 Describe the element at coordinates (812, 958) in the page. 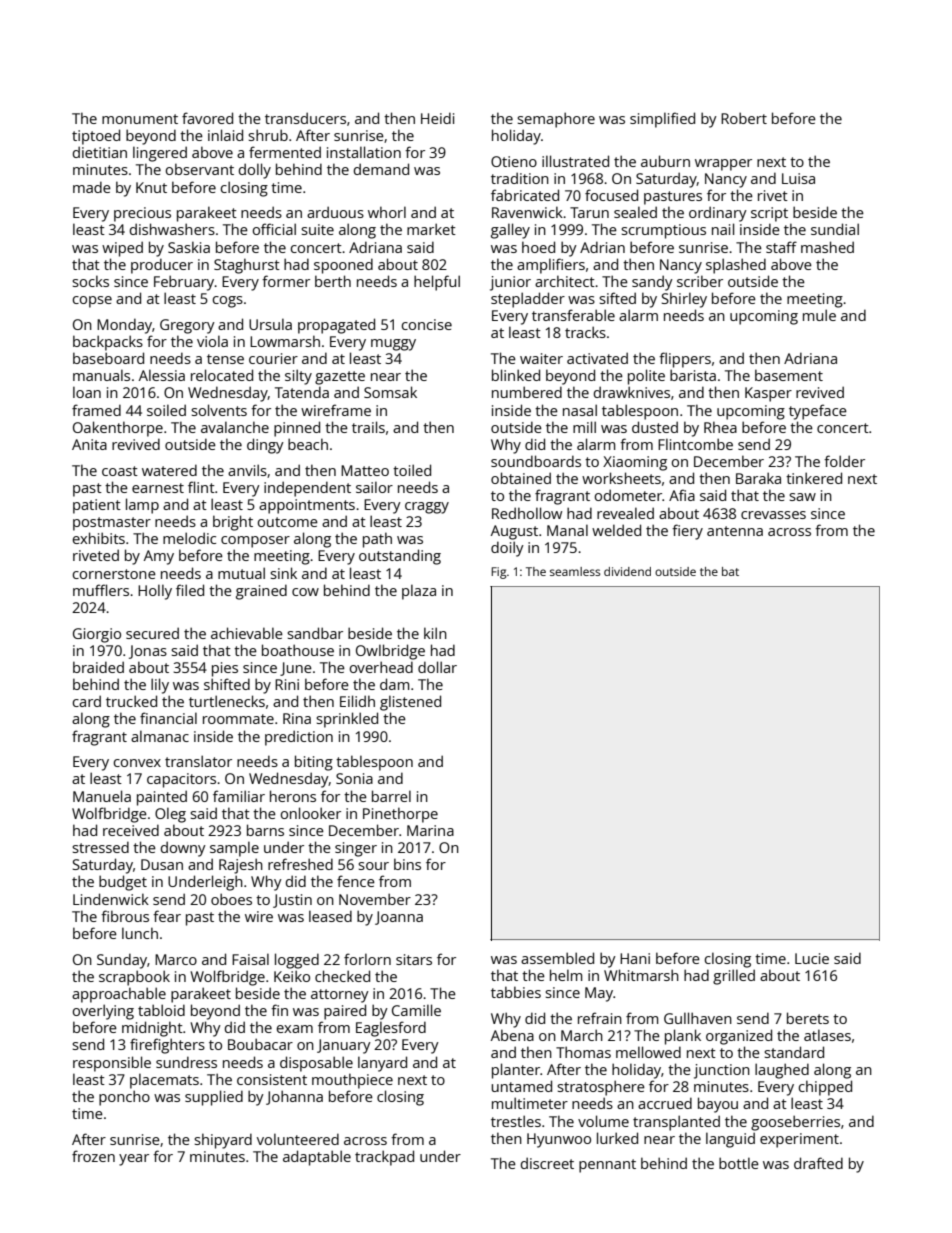

I see `Lucie` at that location.
